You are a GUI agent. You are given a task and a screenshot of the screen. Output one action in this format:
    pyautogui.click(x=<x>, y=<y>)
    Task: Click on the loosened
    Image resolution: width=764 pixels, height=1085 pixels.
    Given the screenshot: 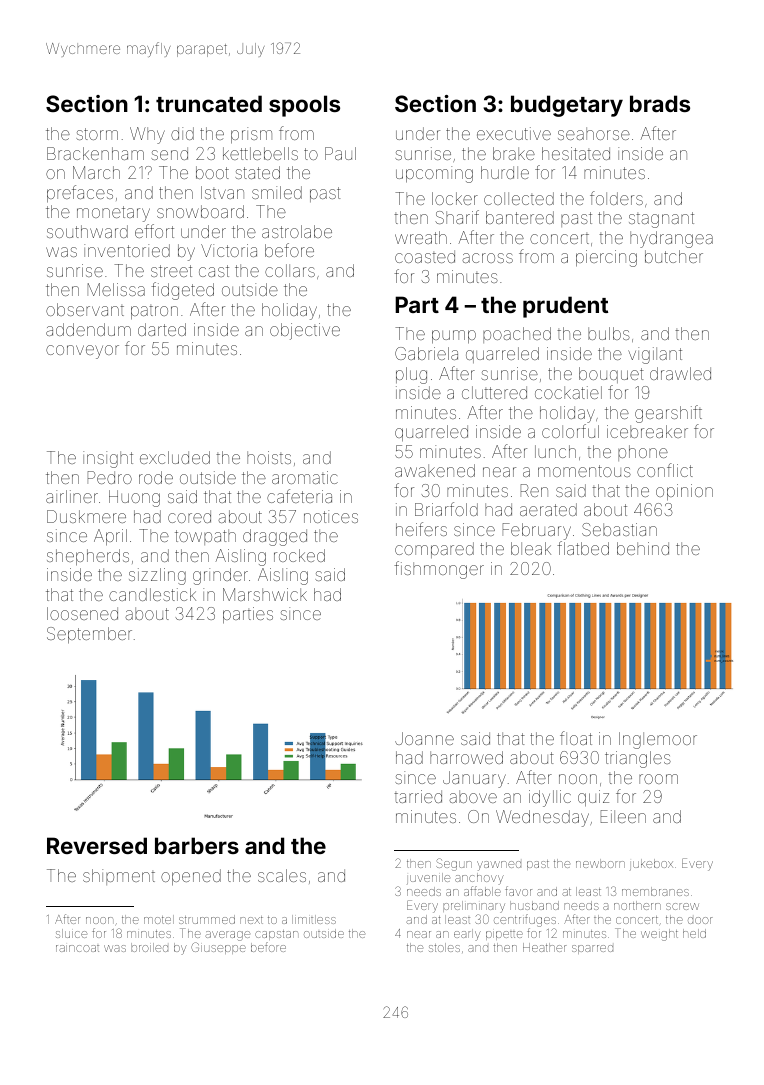 What is the action you would take?
    pyautogui.click(x=82, y=613)
